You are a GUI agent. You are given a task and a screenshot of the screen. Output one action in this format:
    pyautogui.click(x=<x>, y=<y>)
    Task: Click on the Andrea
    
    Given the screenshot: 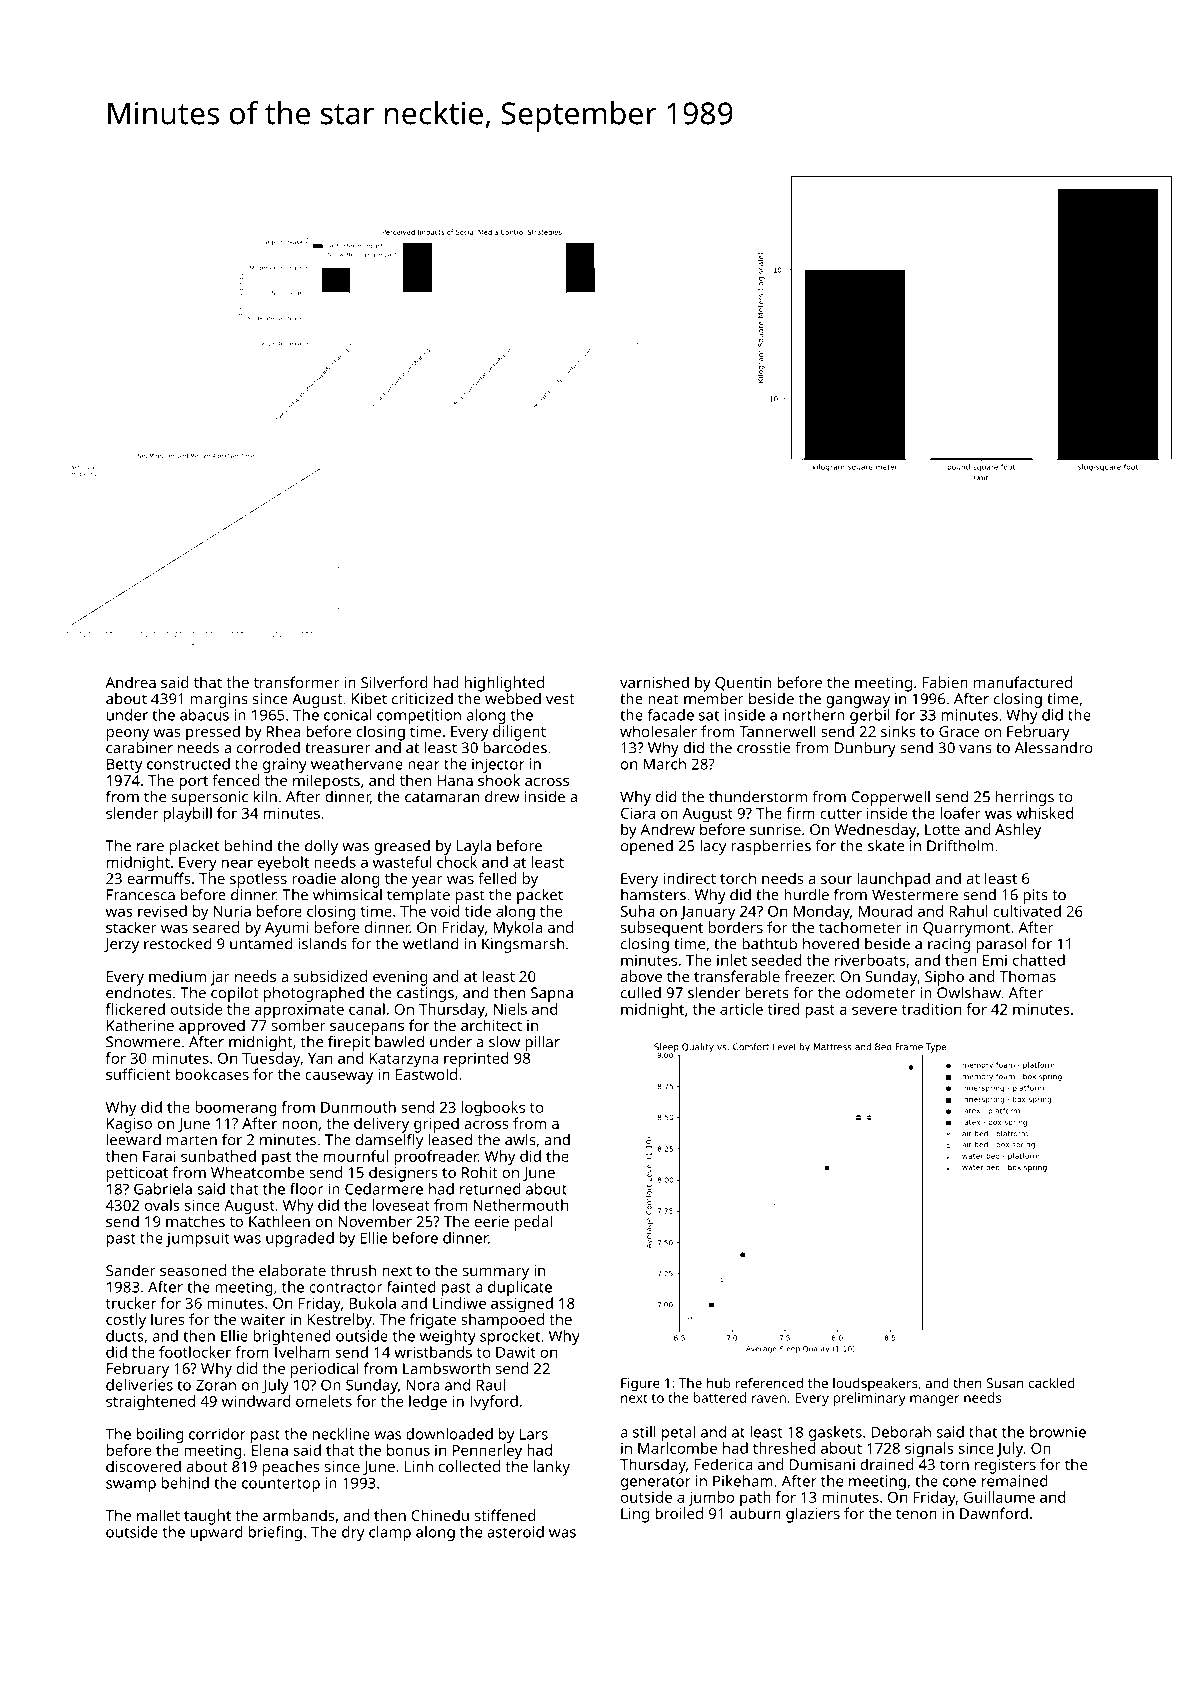 What is the action you would take?
    pyautogui.click(x=130, y=682)
